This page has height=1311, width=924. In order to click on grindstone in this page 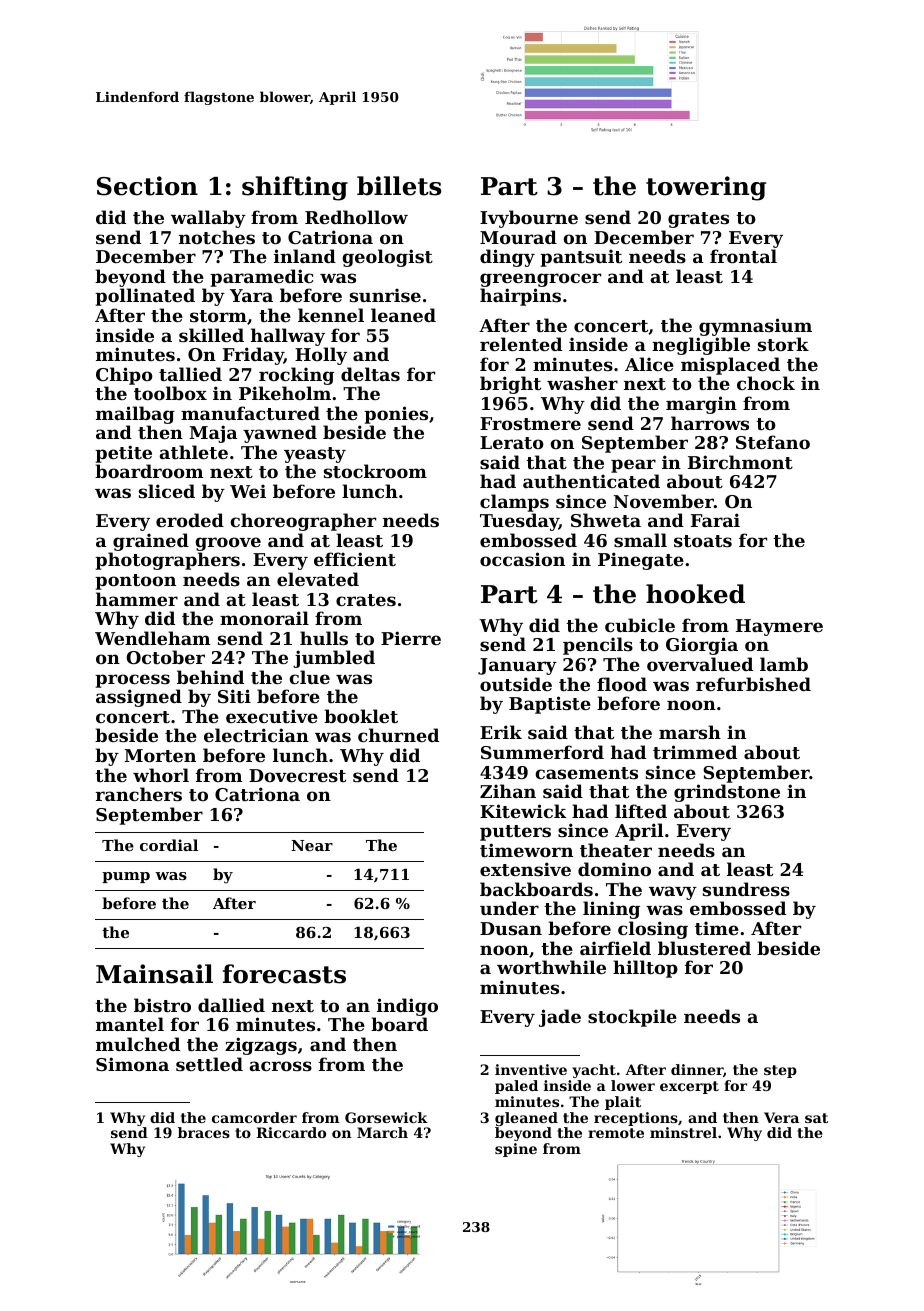, I will do `click(727, 793)`.
